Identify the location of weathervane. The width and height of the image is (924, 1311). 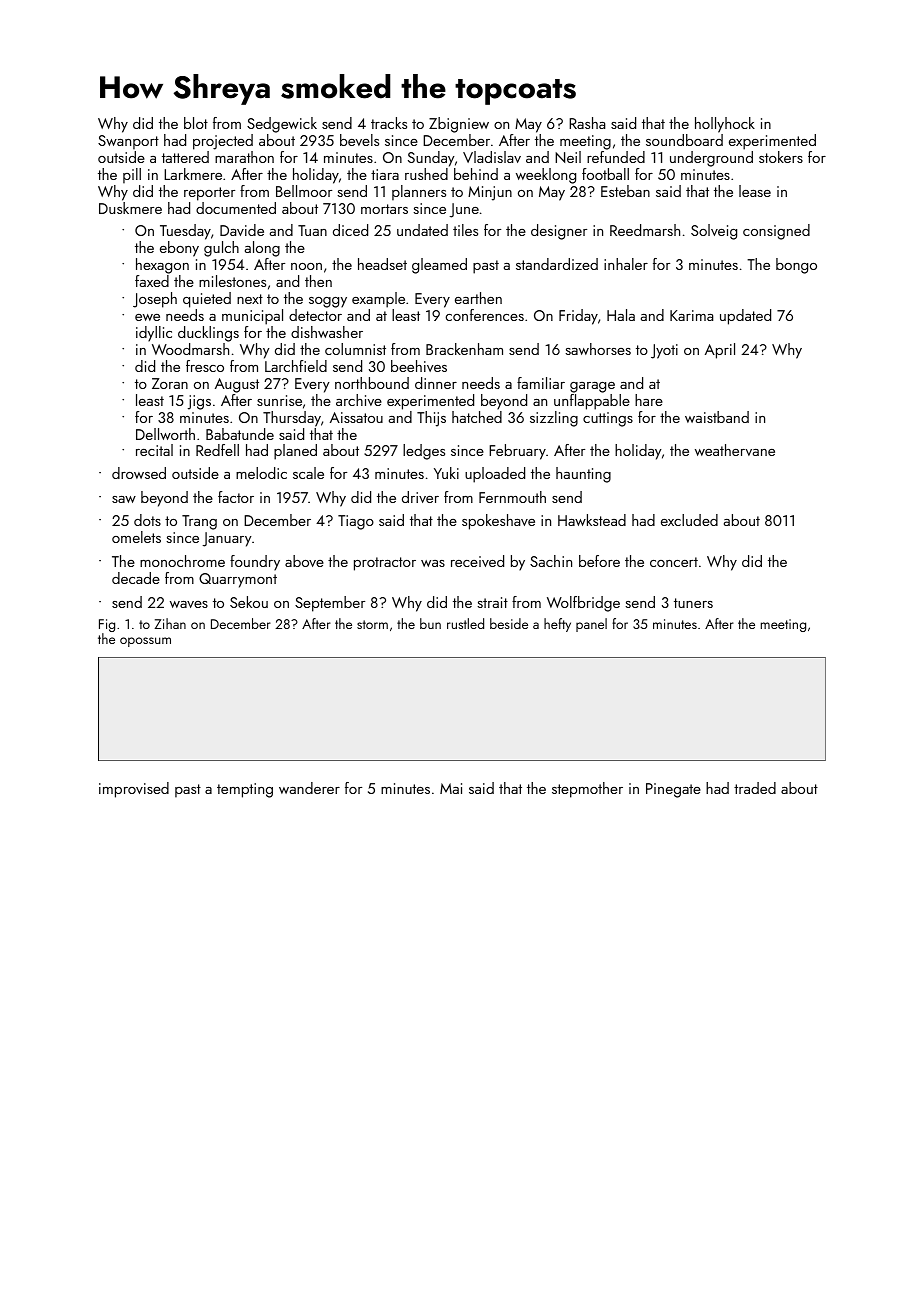
(735, 450).
